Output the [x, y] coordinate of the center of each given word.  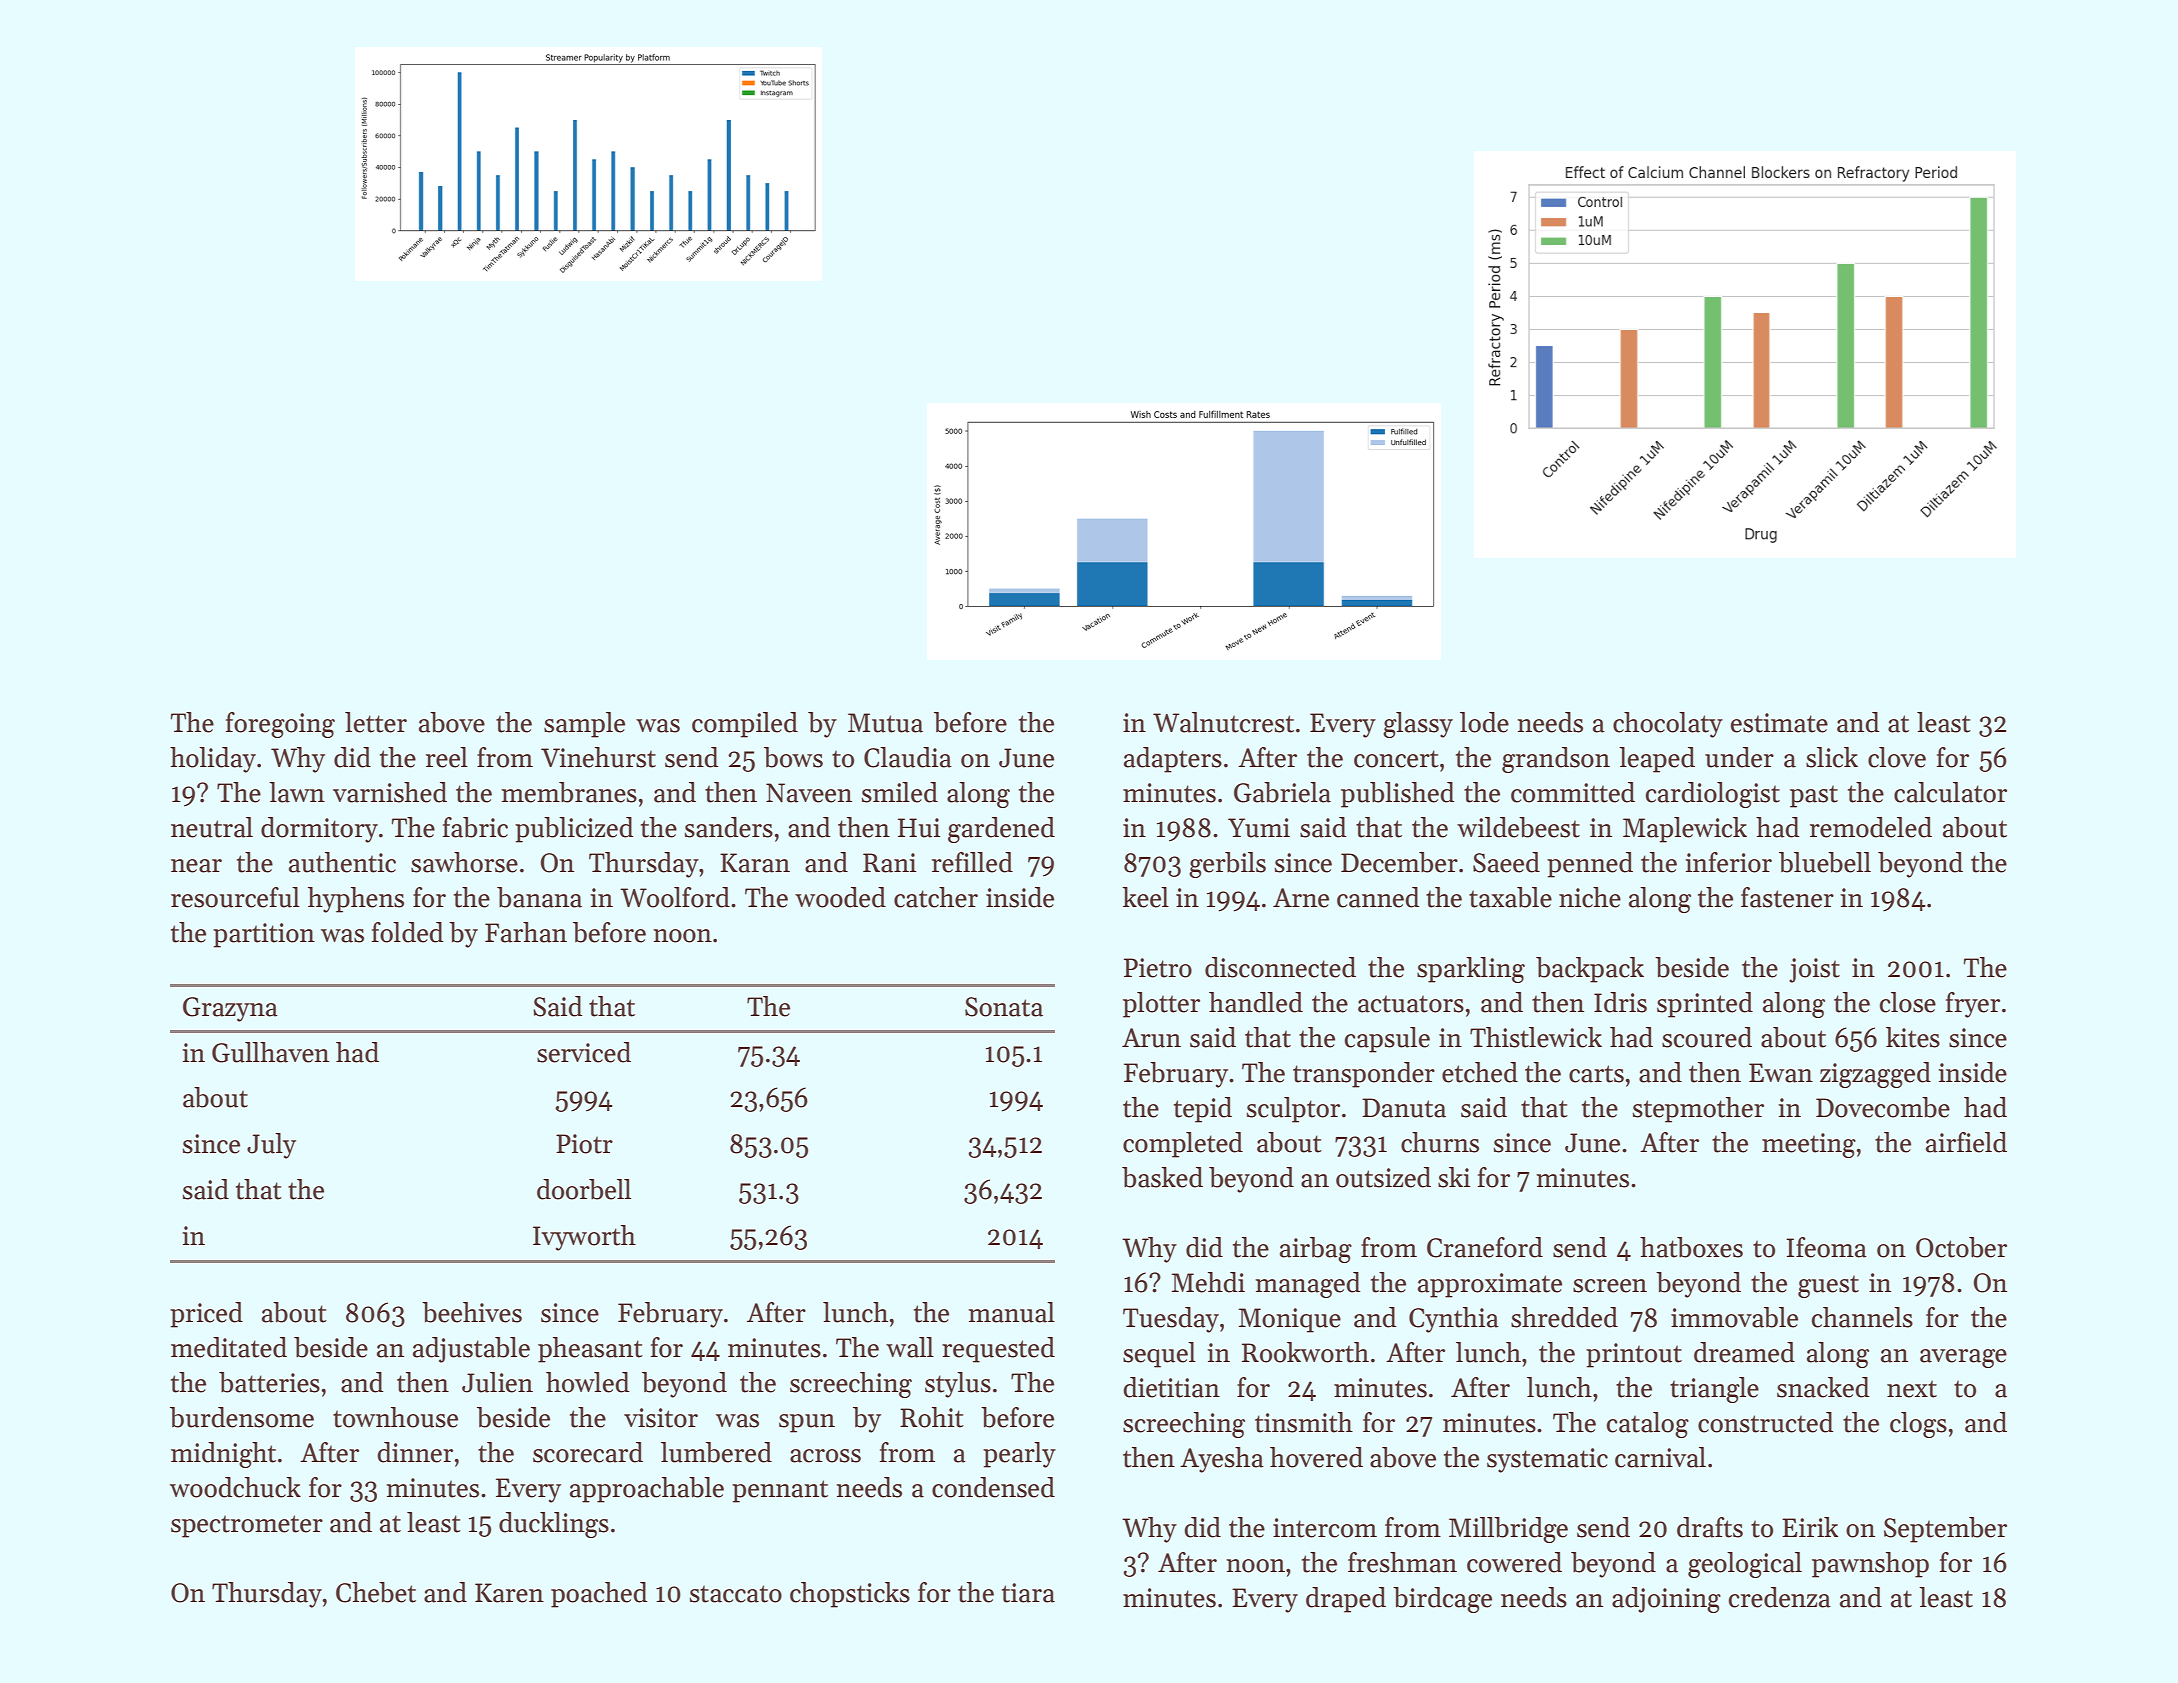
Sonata [1004, 1007]
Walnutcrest [1223, 722]
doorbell [584, 1189]
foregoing [280, 725]
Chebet [376, 1592]
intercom [1325, 1528]
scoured [1707, 1037]
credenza [1780, 1597]
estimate [1779, 723]
